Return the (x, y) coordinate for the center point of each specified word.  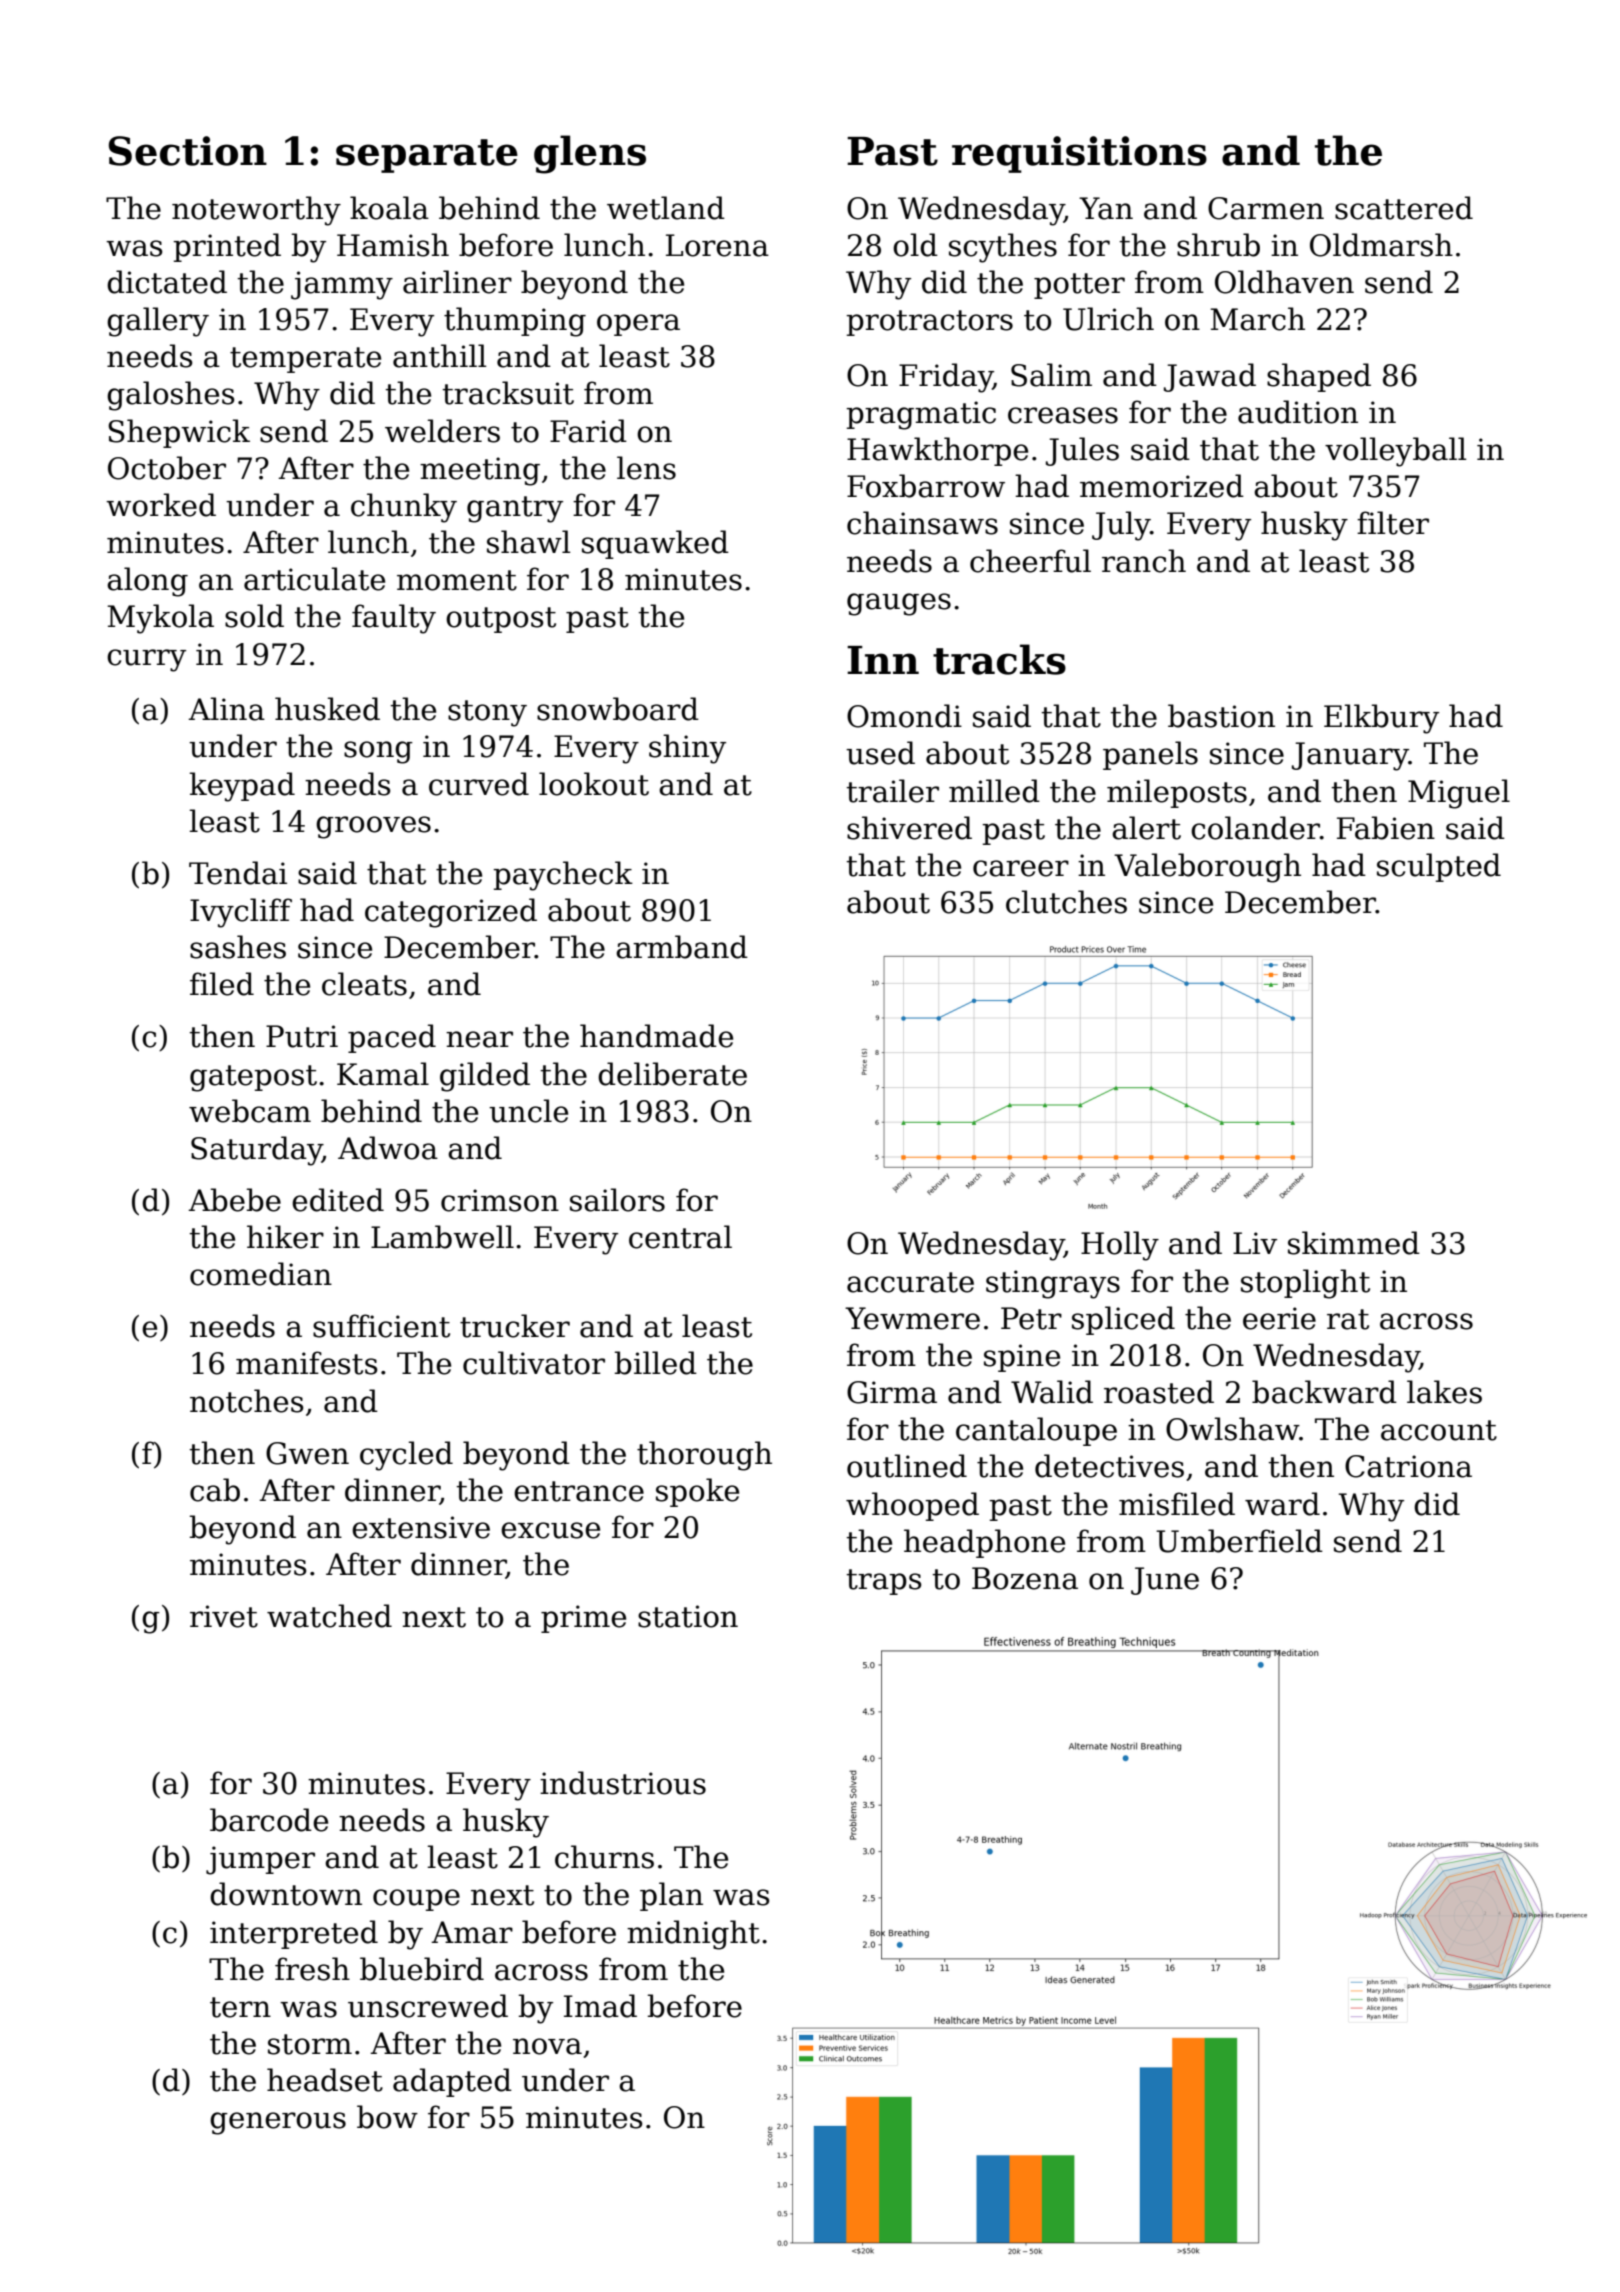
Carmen (1266, 208)
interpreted (294, 1934)
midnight (693, 1935)
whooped (912, 1506)
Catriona (1408, 1466)
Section (188, 151)
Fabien (1386, 828)
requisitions (1079, 154)
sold (254, 616)
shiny (687, 749)
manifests (307, 1363)
